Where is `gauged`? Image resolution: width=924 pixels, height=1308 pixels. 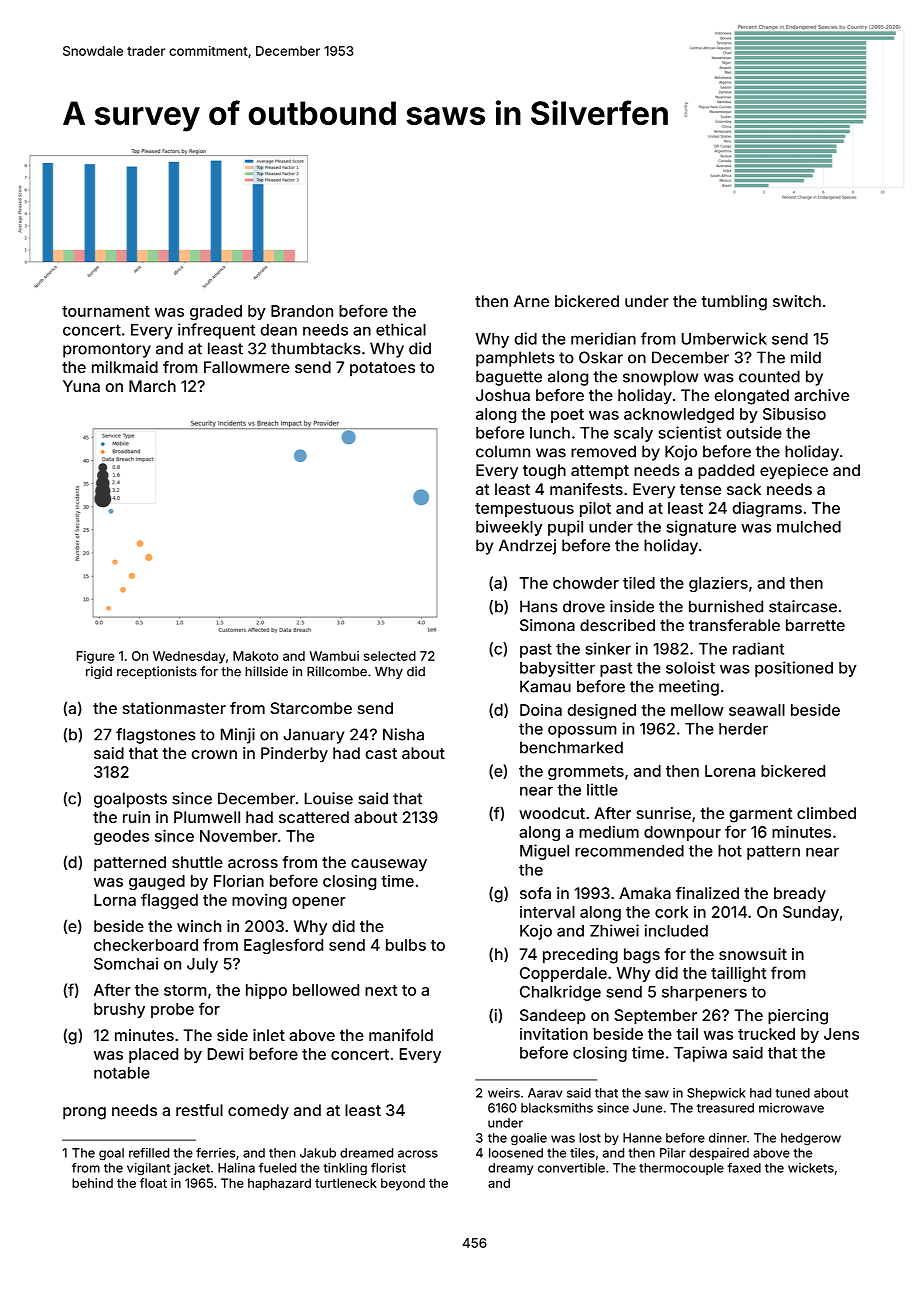
gauged is located at coordinates (157, 882).
